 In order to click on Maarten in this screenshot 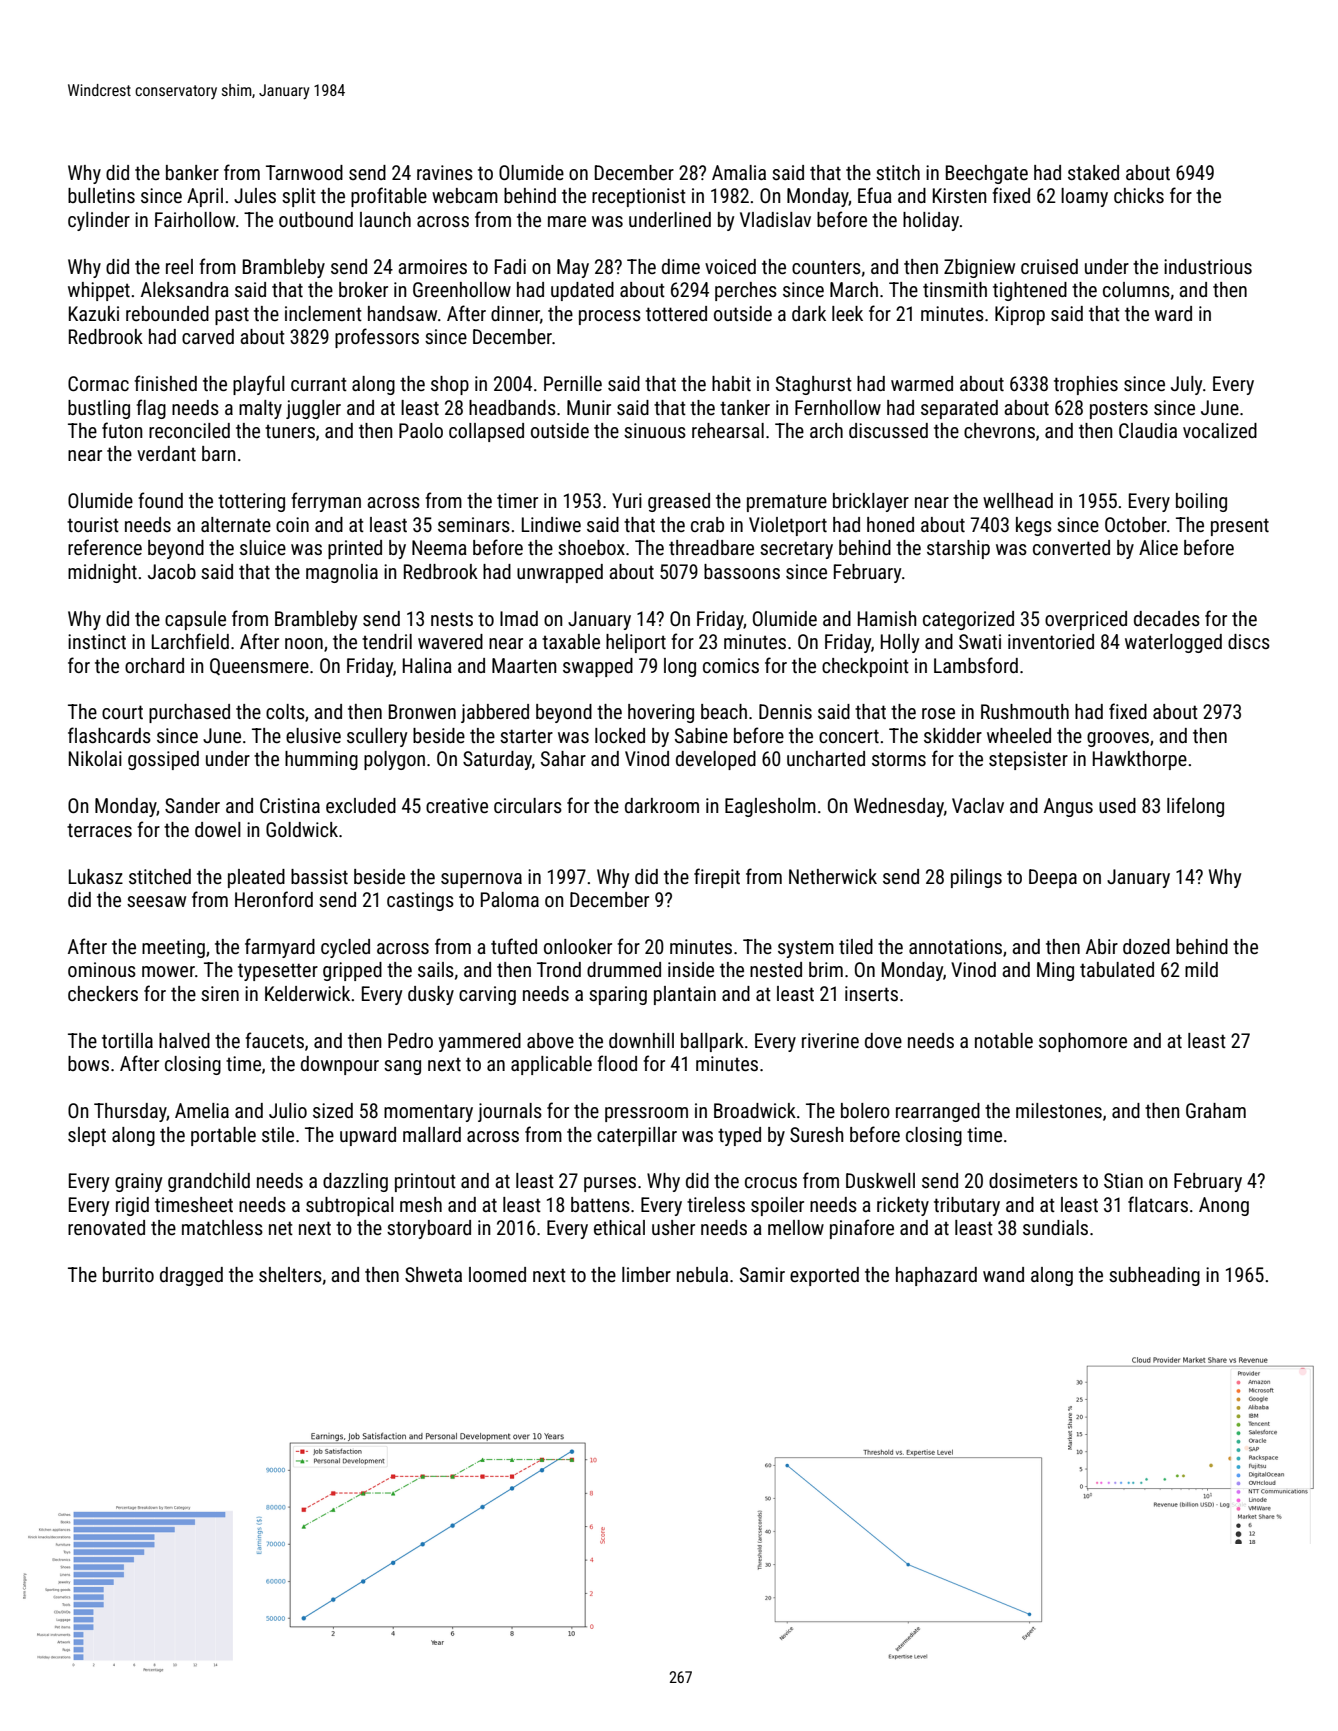, I will do `click(524, 665)`.
